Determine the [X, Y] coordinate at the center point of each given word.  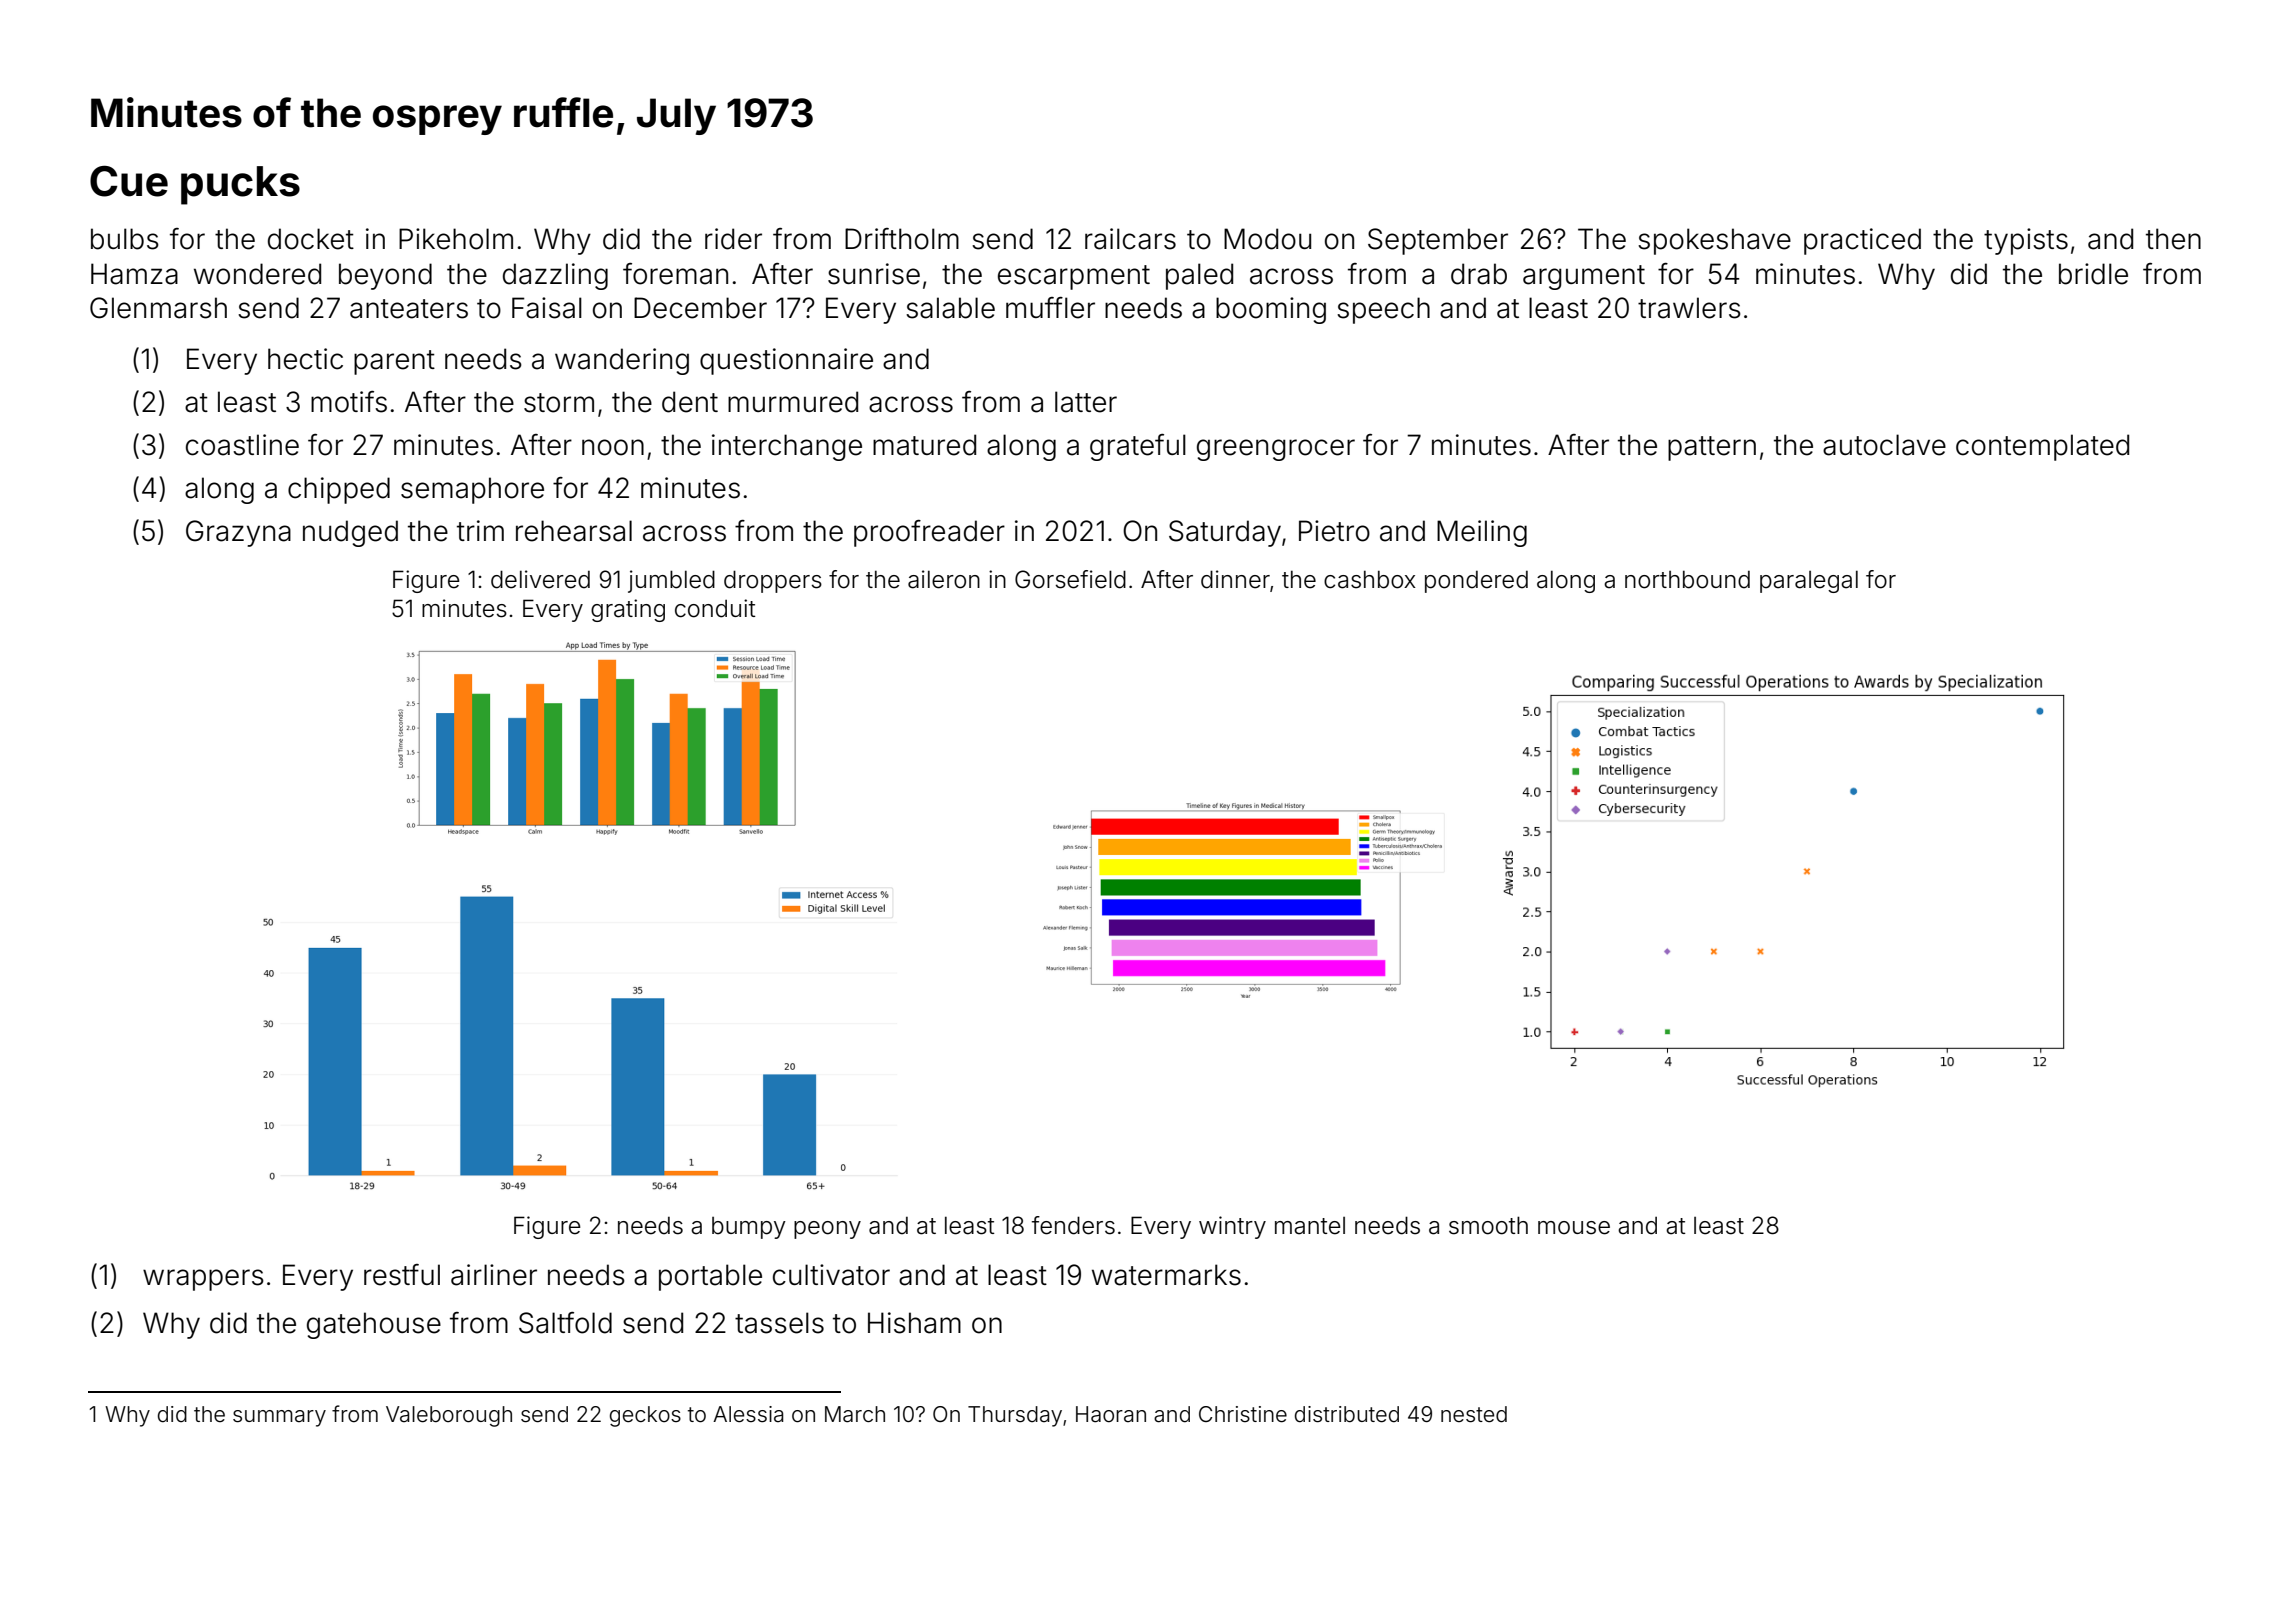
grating [628, 610]
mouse [1574, 1228]
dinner [1235, 579]
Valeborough [449, 1416]
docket [311, 239]
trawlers [1689, 308]
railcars [1130, 239]
